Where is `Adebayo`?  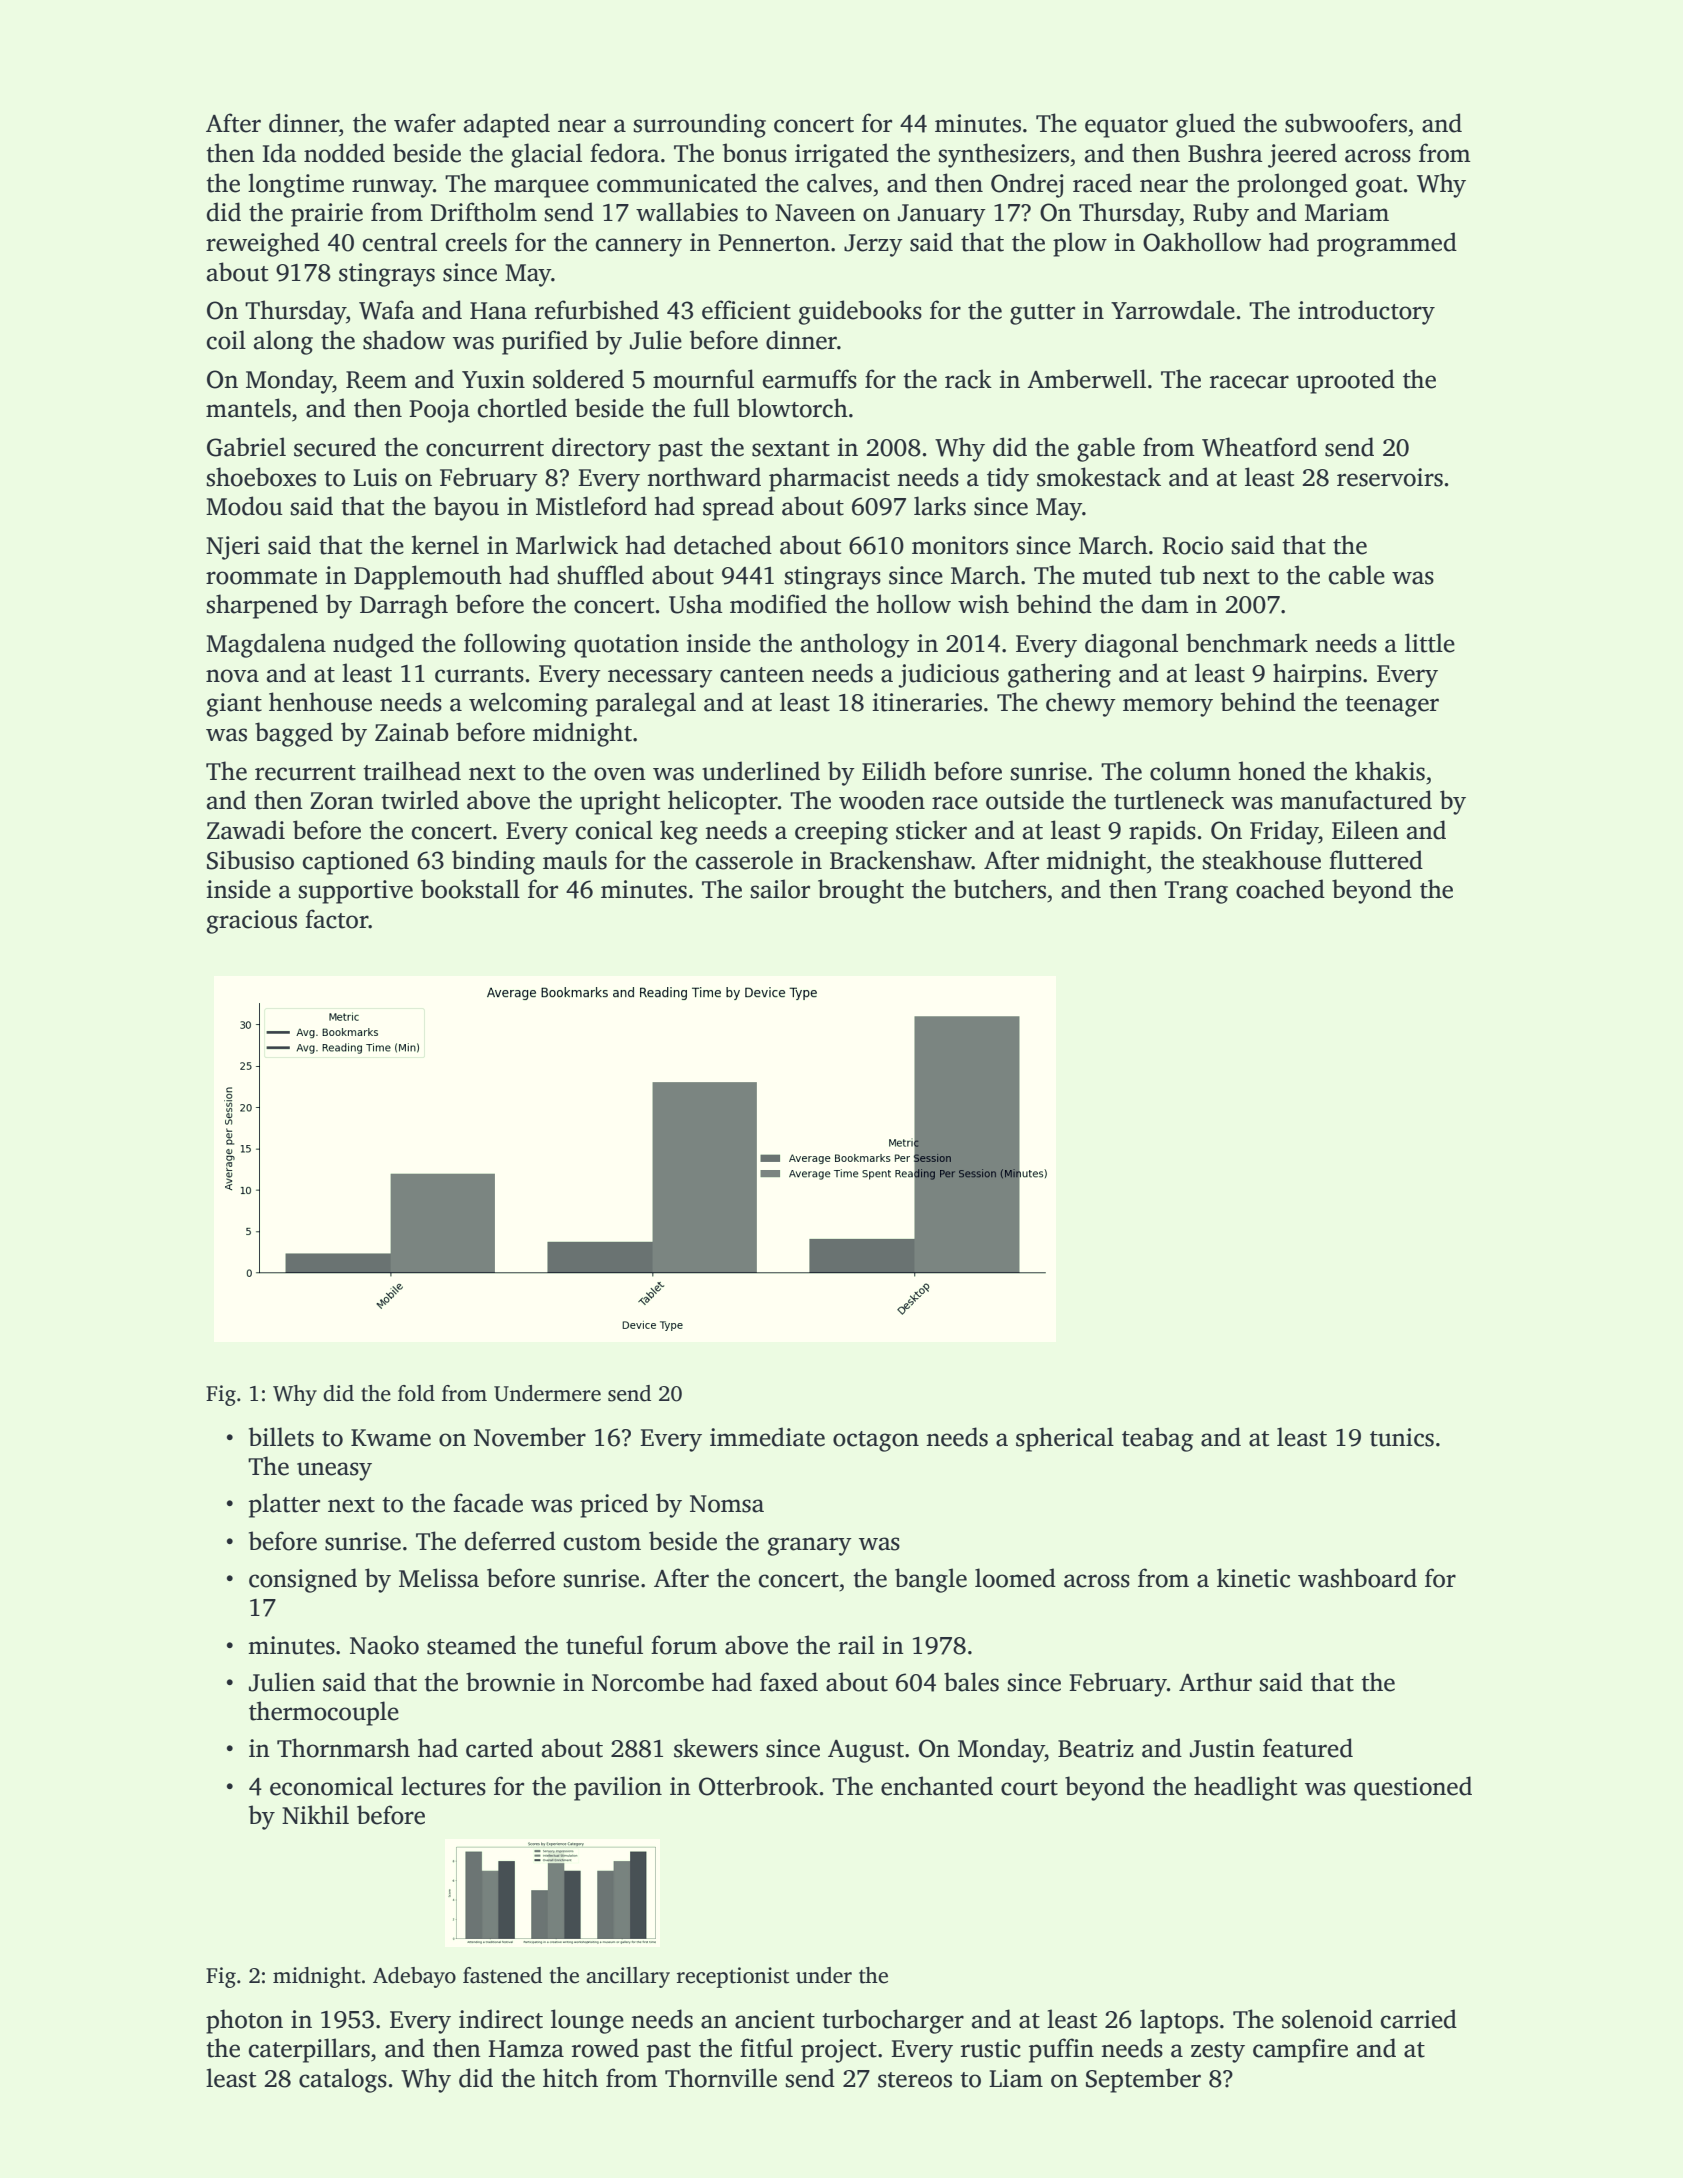 Adebayo is located at coordinates (414, 1977).
